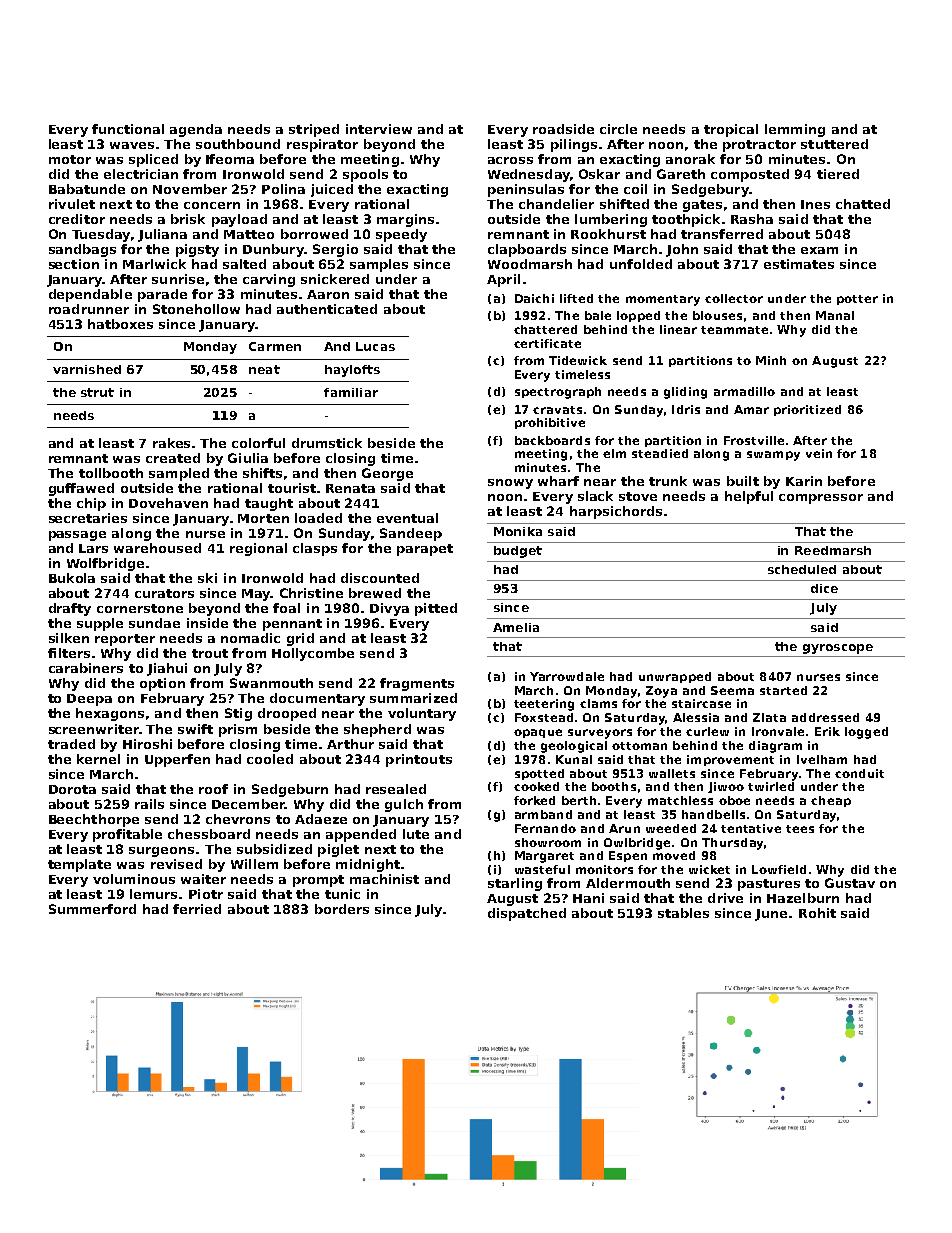 The image size is (952, 1233). Describe the element at coordinates (779, 869) in the screenshot. I see `Lowfield` at that location.
